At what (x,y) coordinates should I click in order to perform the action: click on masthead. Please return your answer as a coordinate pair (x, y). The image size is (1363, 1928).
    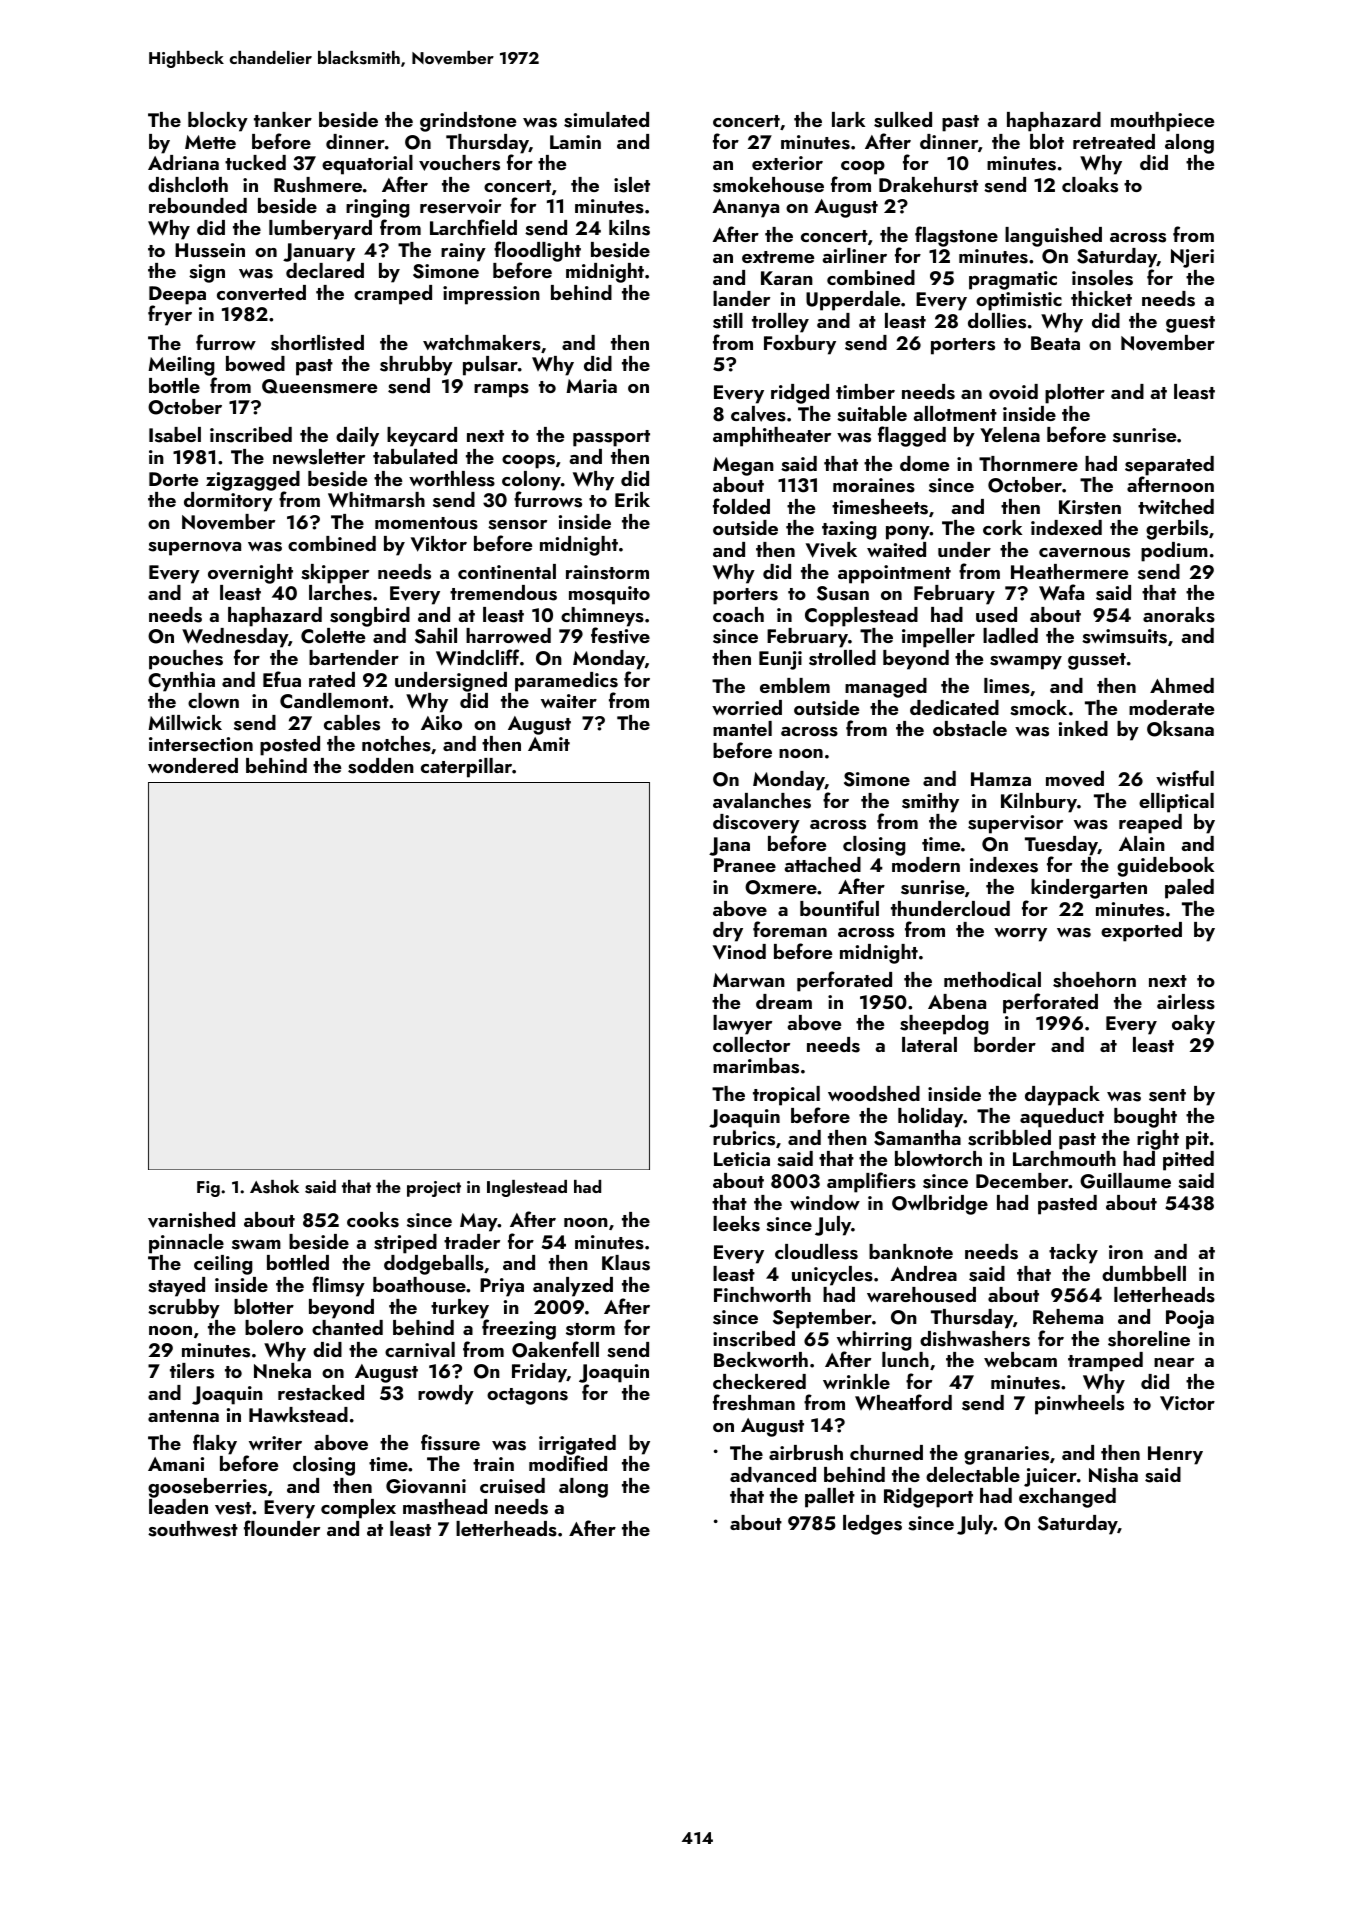
    Looking at the image, I should click on (445, 1507).
